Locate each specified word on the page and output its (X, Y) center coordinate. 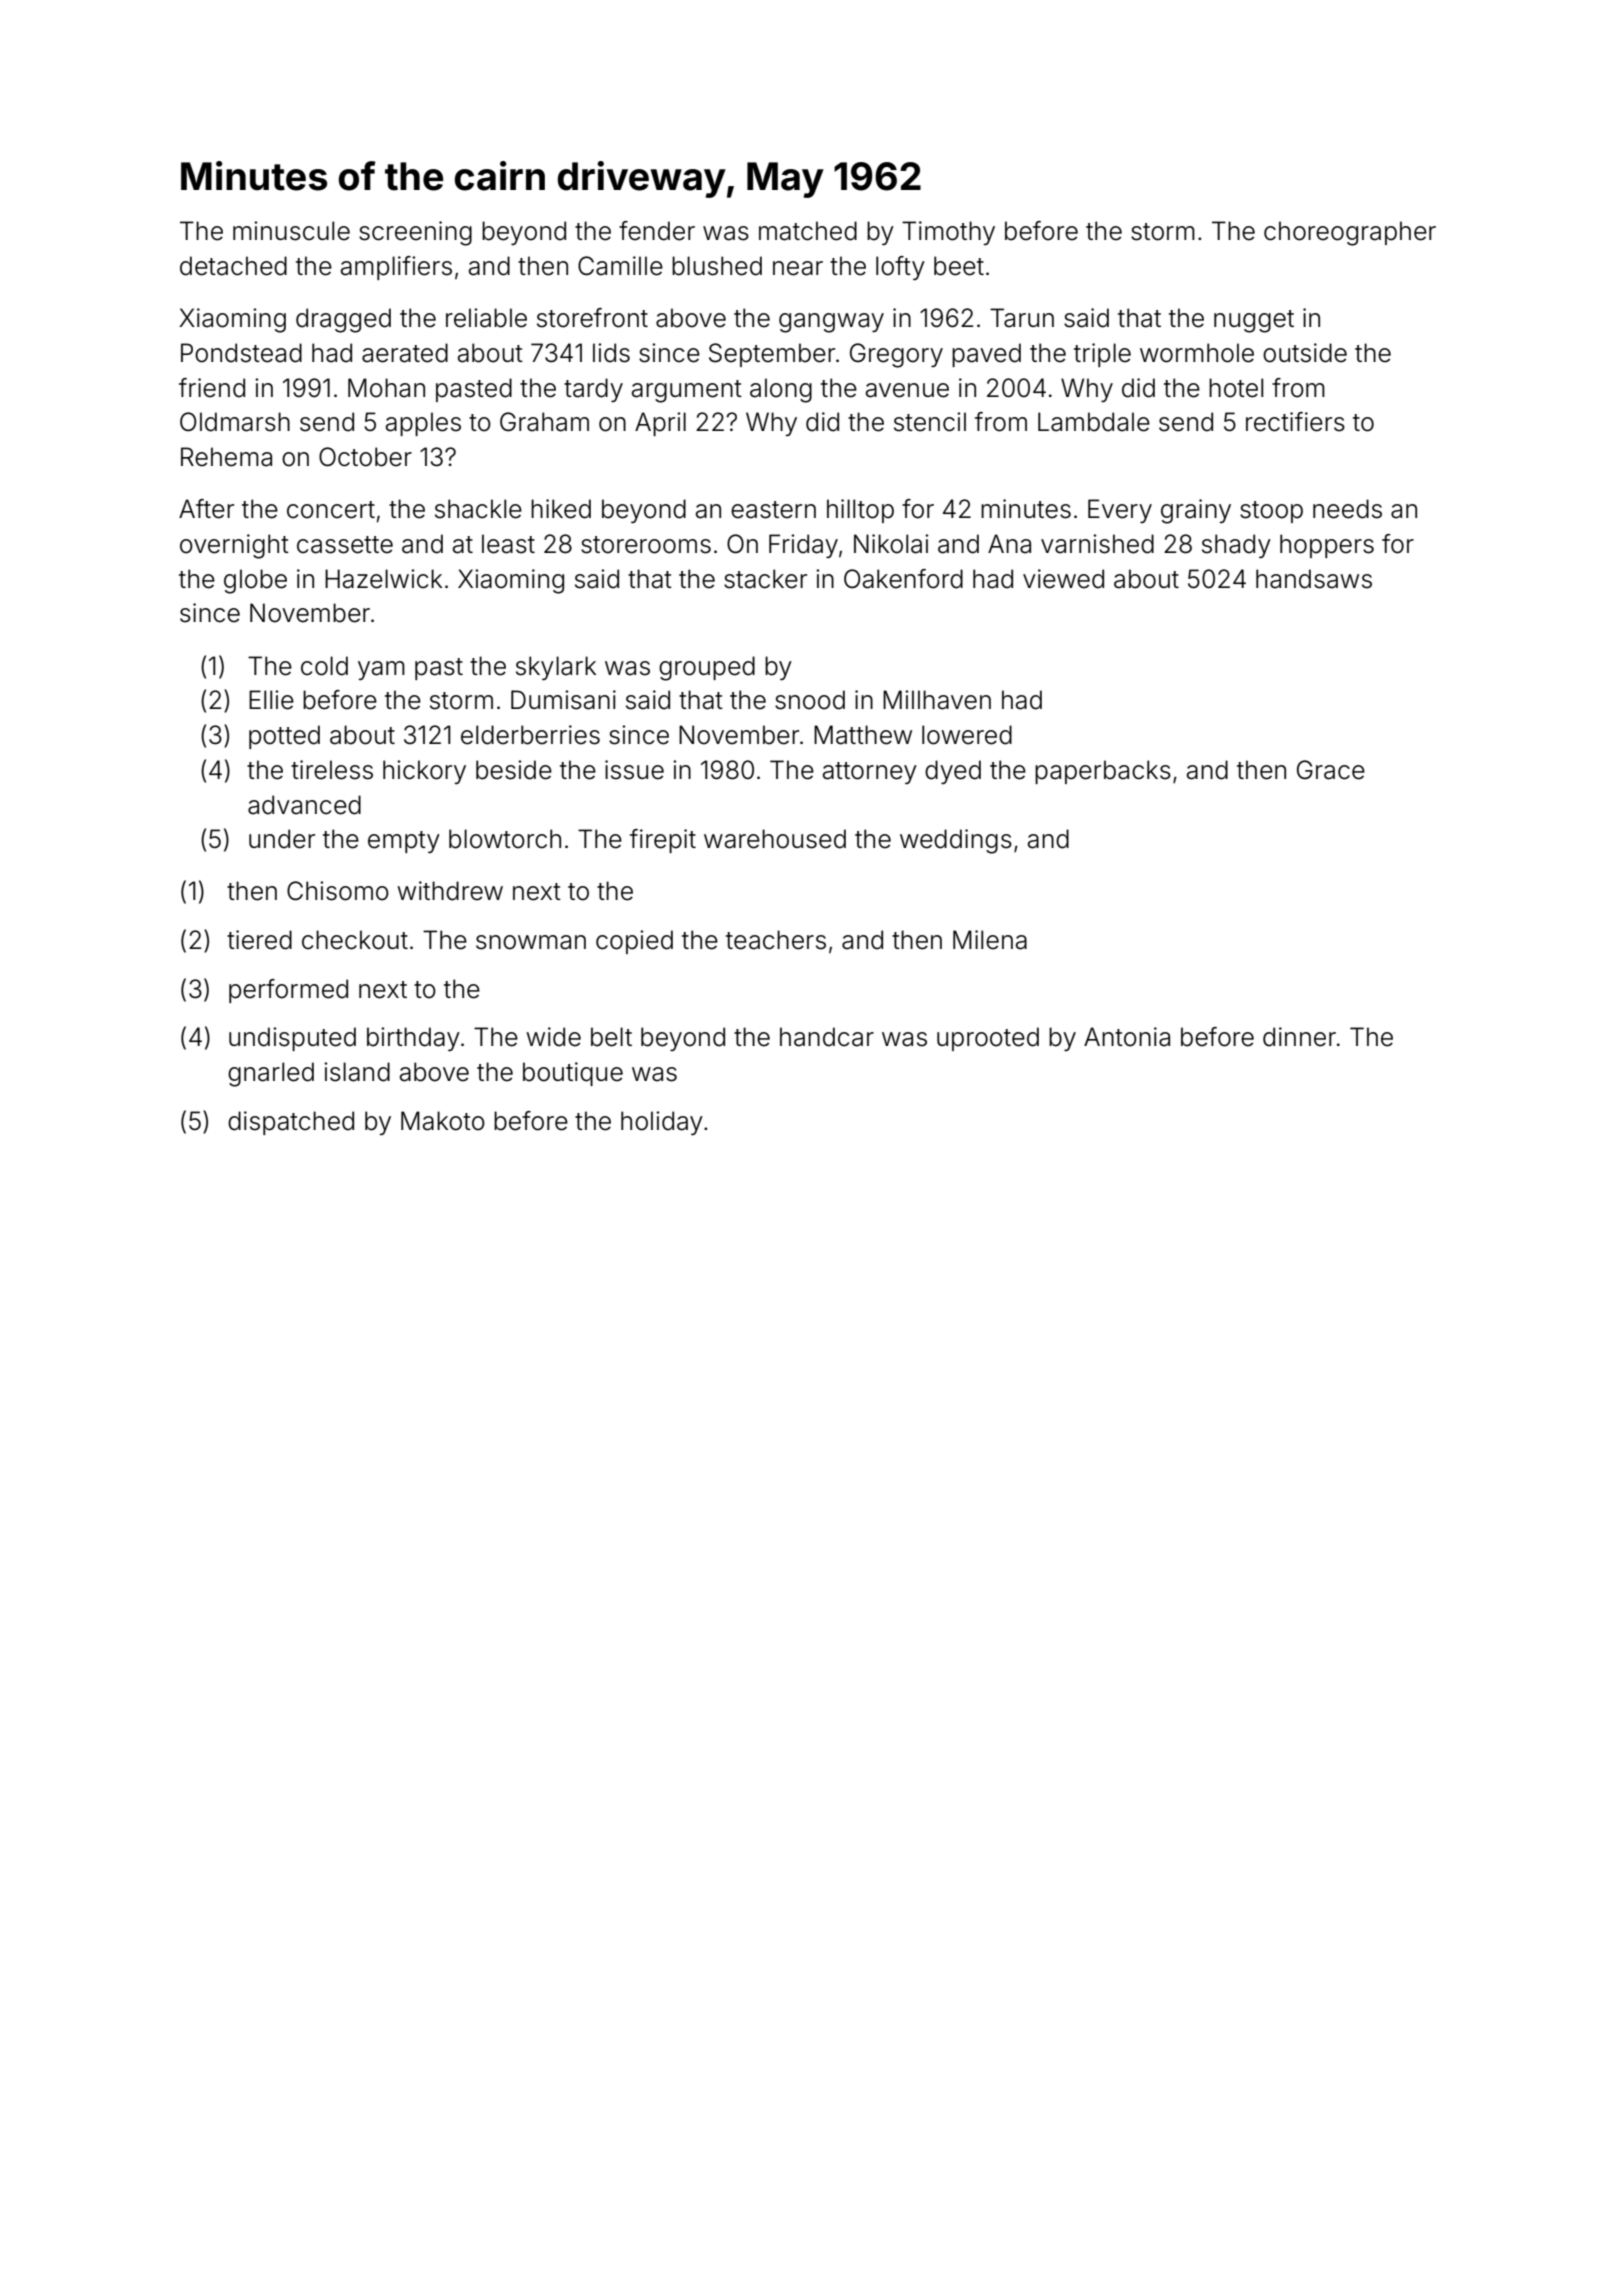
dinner (1299, 1037)
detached (233, 266)
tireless (332, 770)
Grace (1331, 770)
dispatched (291, 1123)
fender (657, 231)
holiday (662, 1123)
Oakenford (903, 579)
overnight (234, 546)
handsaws (1314, 579)
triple (1102, 355)
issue (634, 770)
